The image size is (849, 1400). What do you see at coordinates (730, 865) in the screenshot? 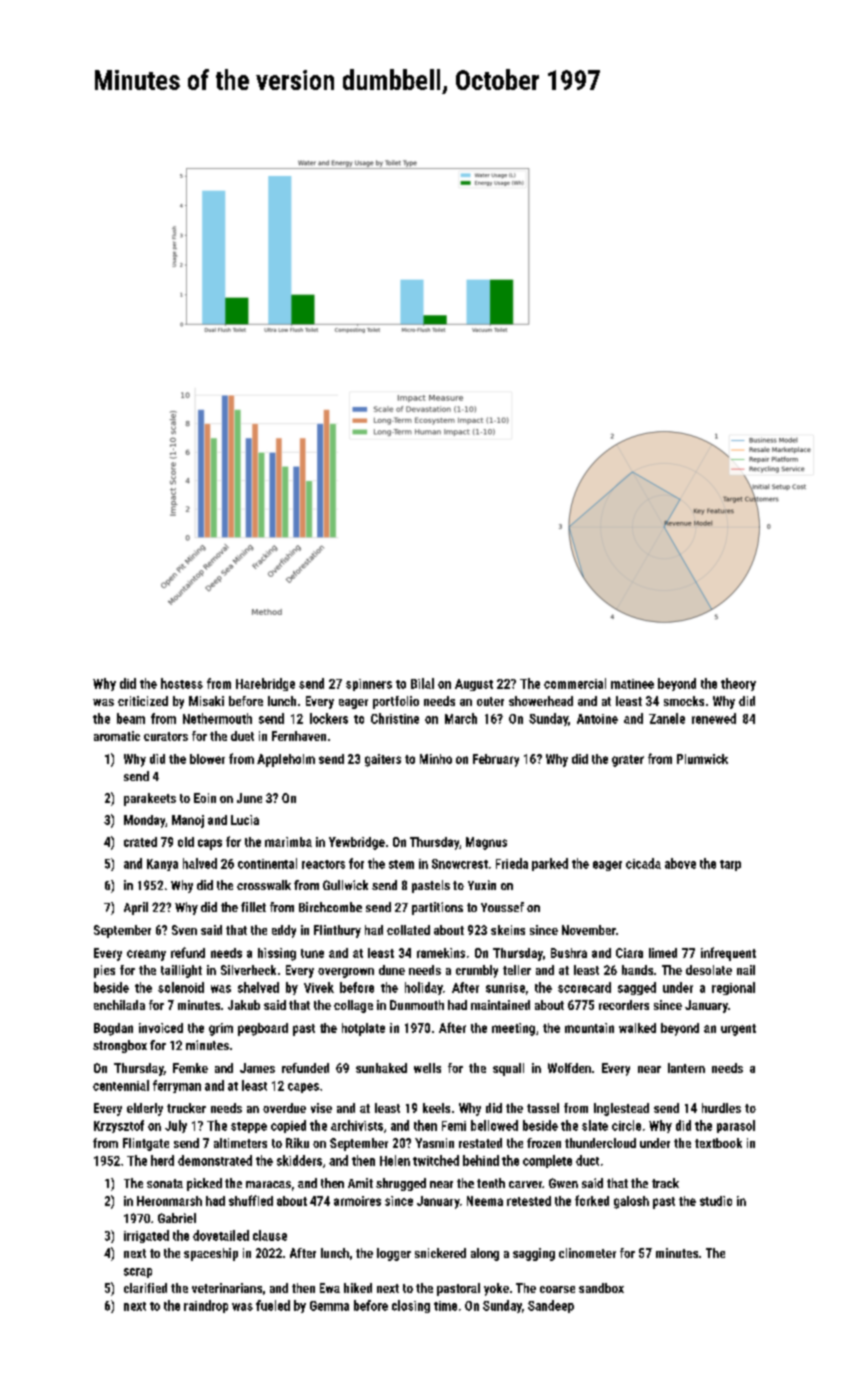
I see `tarp` at bounding box center [730, 865].
